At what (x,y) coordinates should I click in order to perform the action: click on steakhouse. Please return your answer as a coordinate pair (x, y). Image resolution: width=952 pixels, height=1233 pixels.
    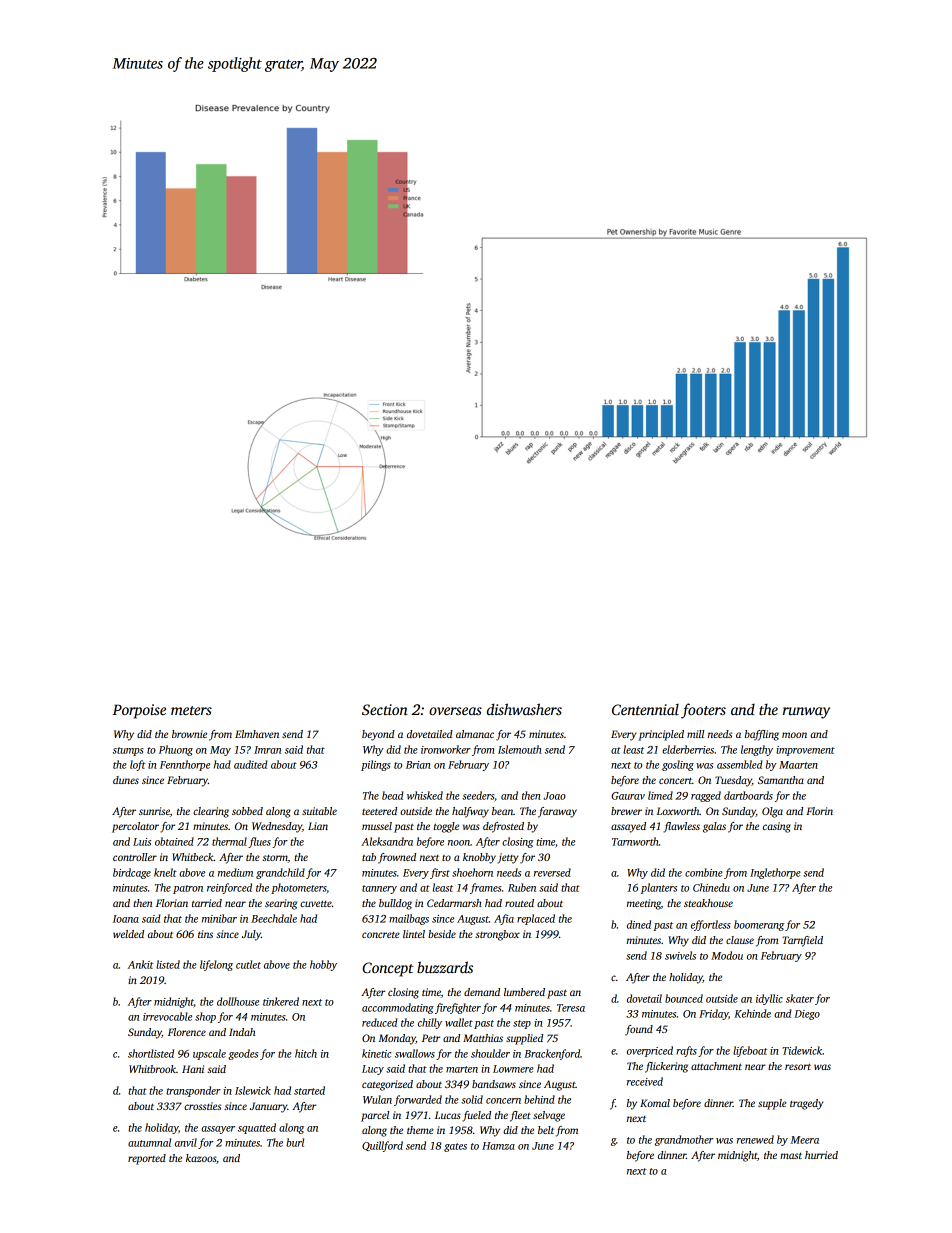
    Looking at the image, I should click on (708, 903).
